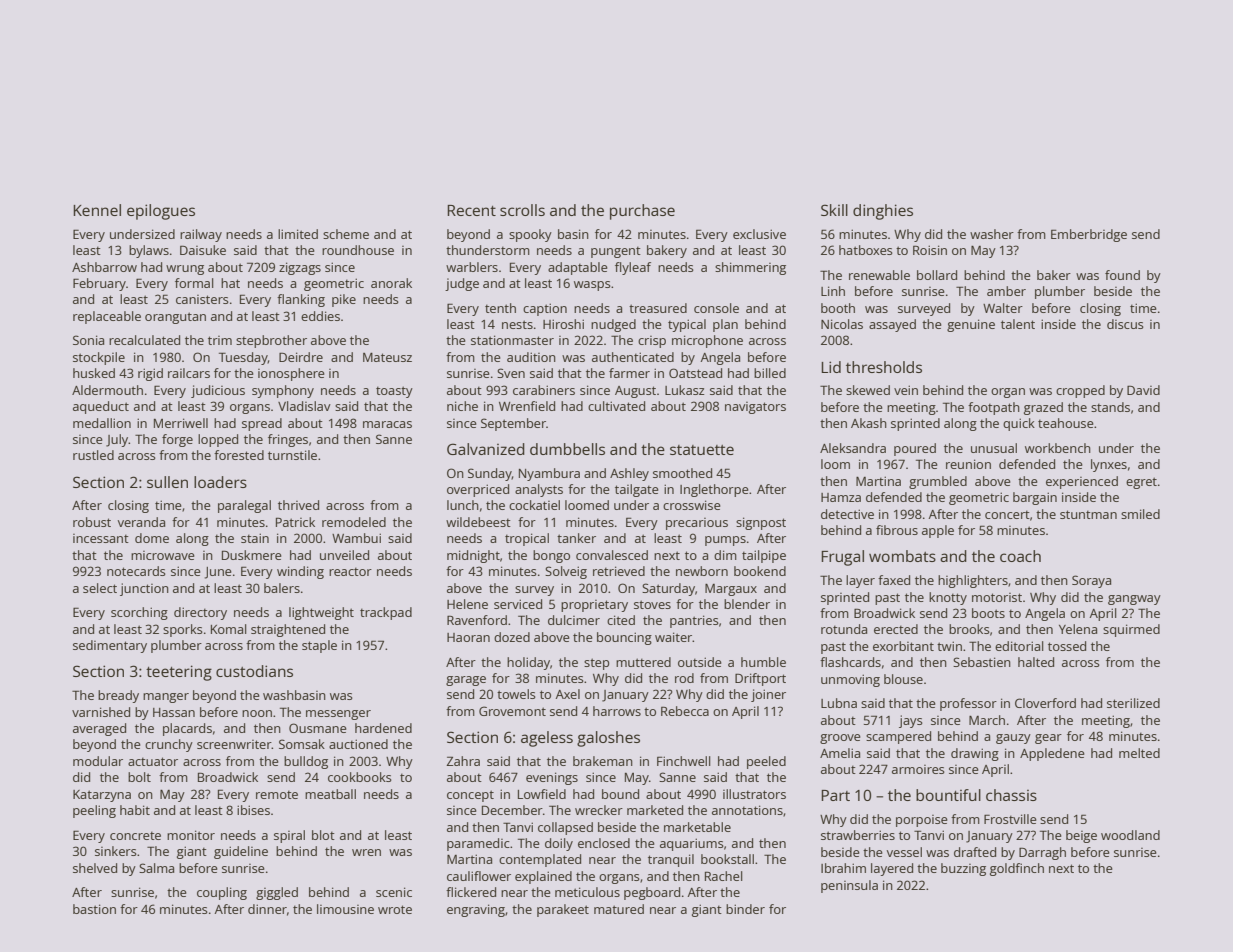 The height and width of the screenshot is (952, 1233). I want to click on Oatstead, so click(695, 373).
